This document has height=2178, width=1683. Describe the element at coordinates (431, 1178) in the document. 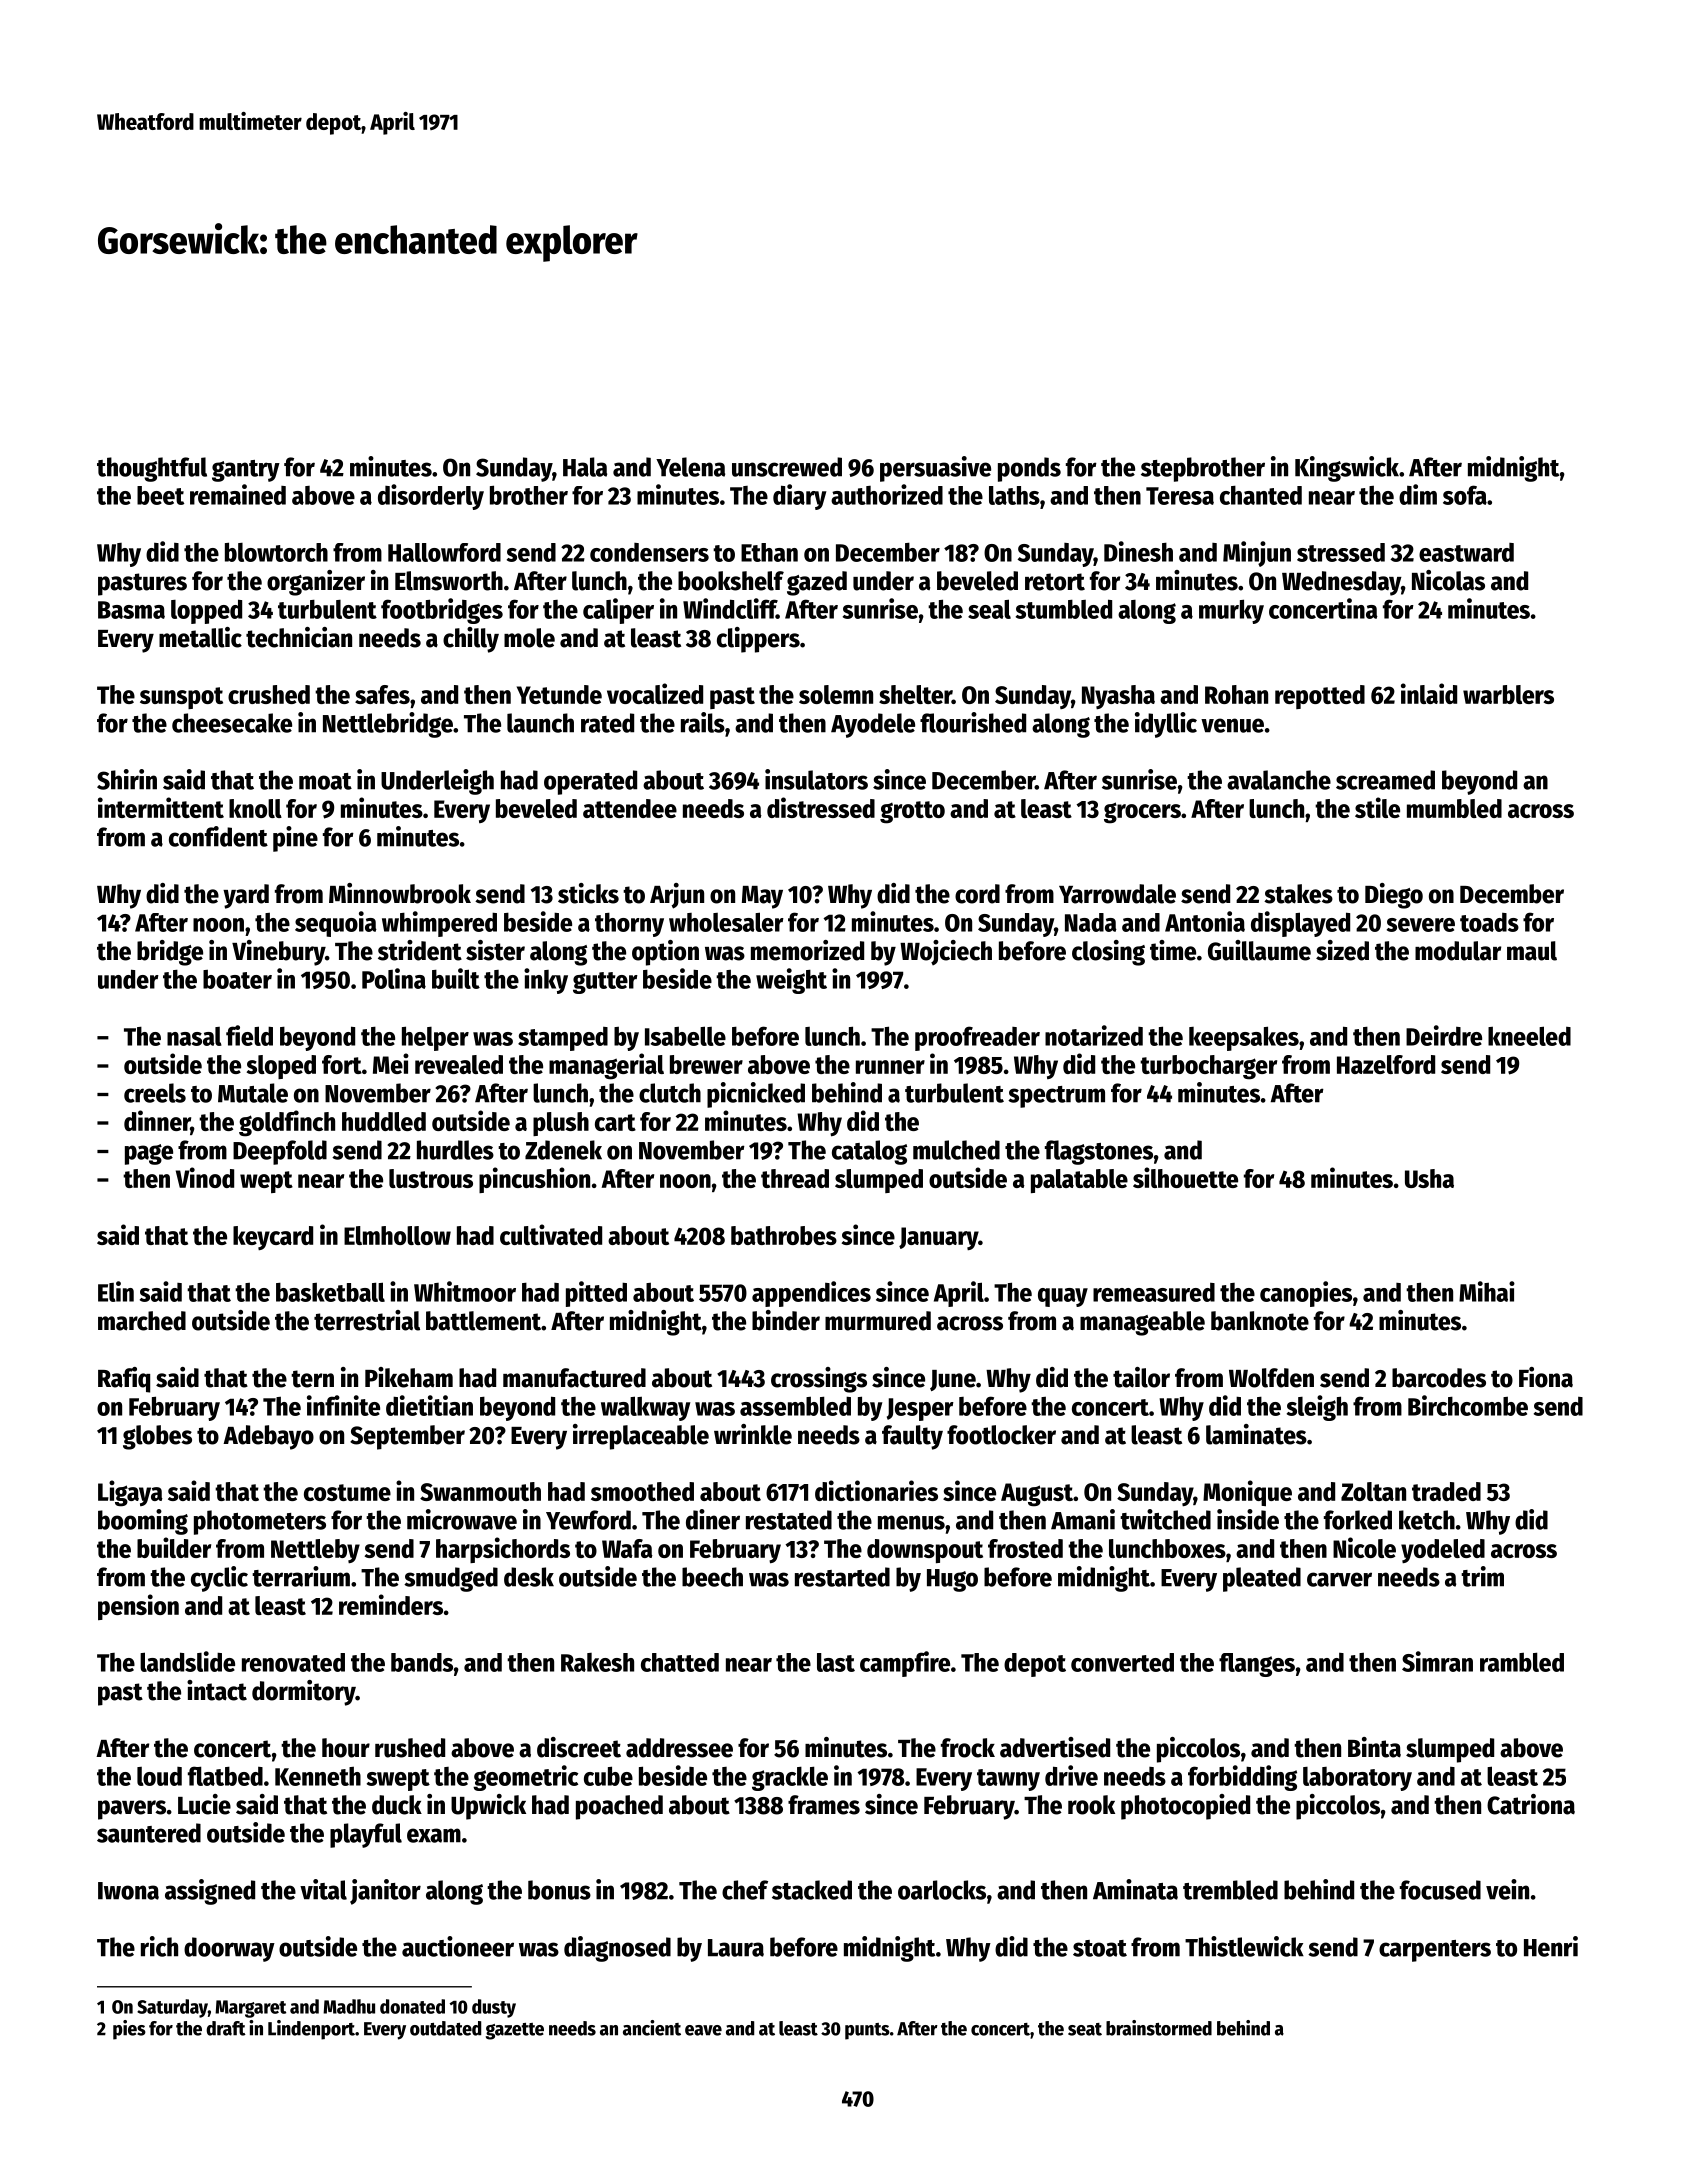

I see `lustrous` at that location.
